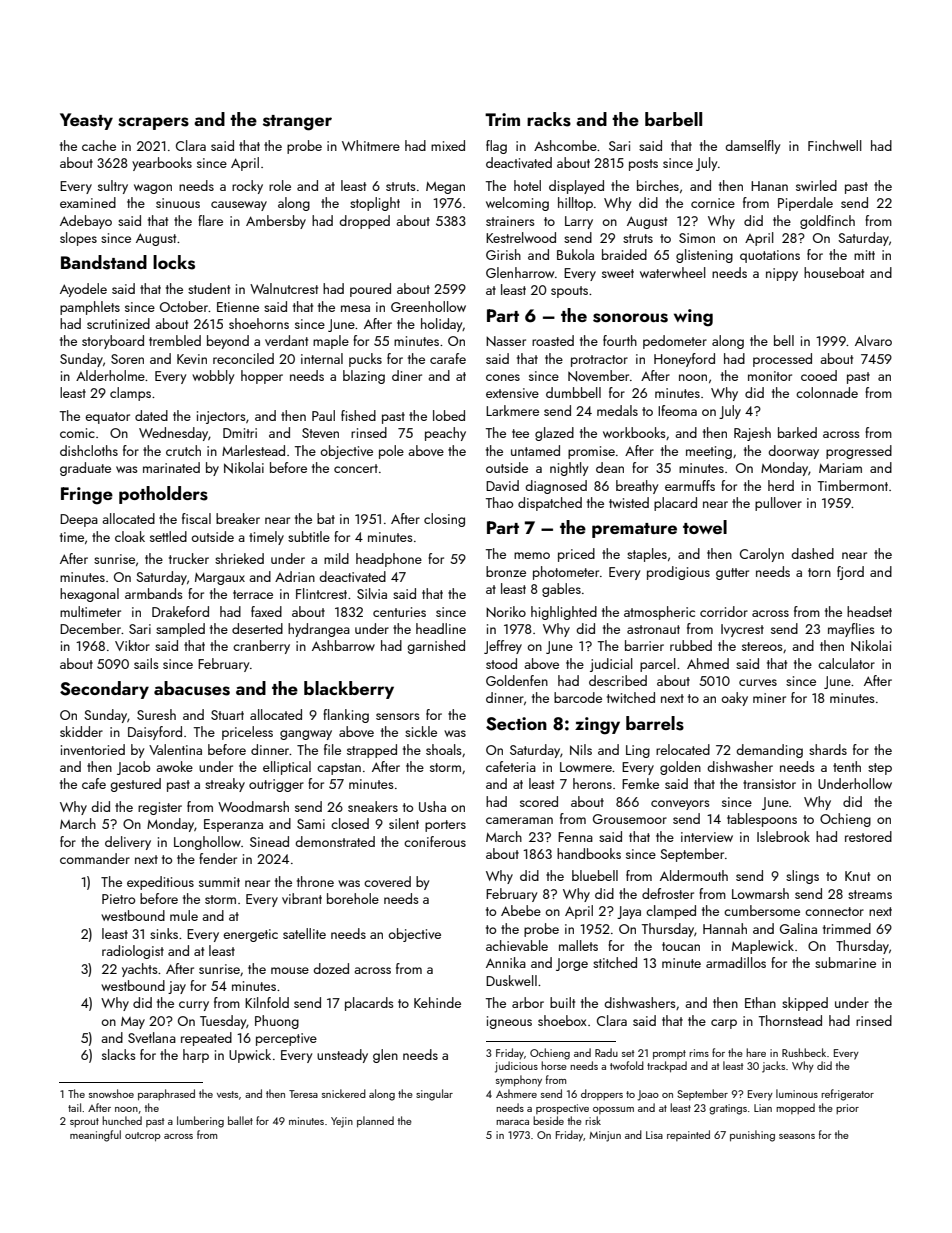 This document has width=952, height=1233. What do you see at coordinates (445, 434) in the document?
I see `peachy` at bounding box center [445, 434].
